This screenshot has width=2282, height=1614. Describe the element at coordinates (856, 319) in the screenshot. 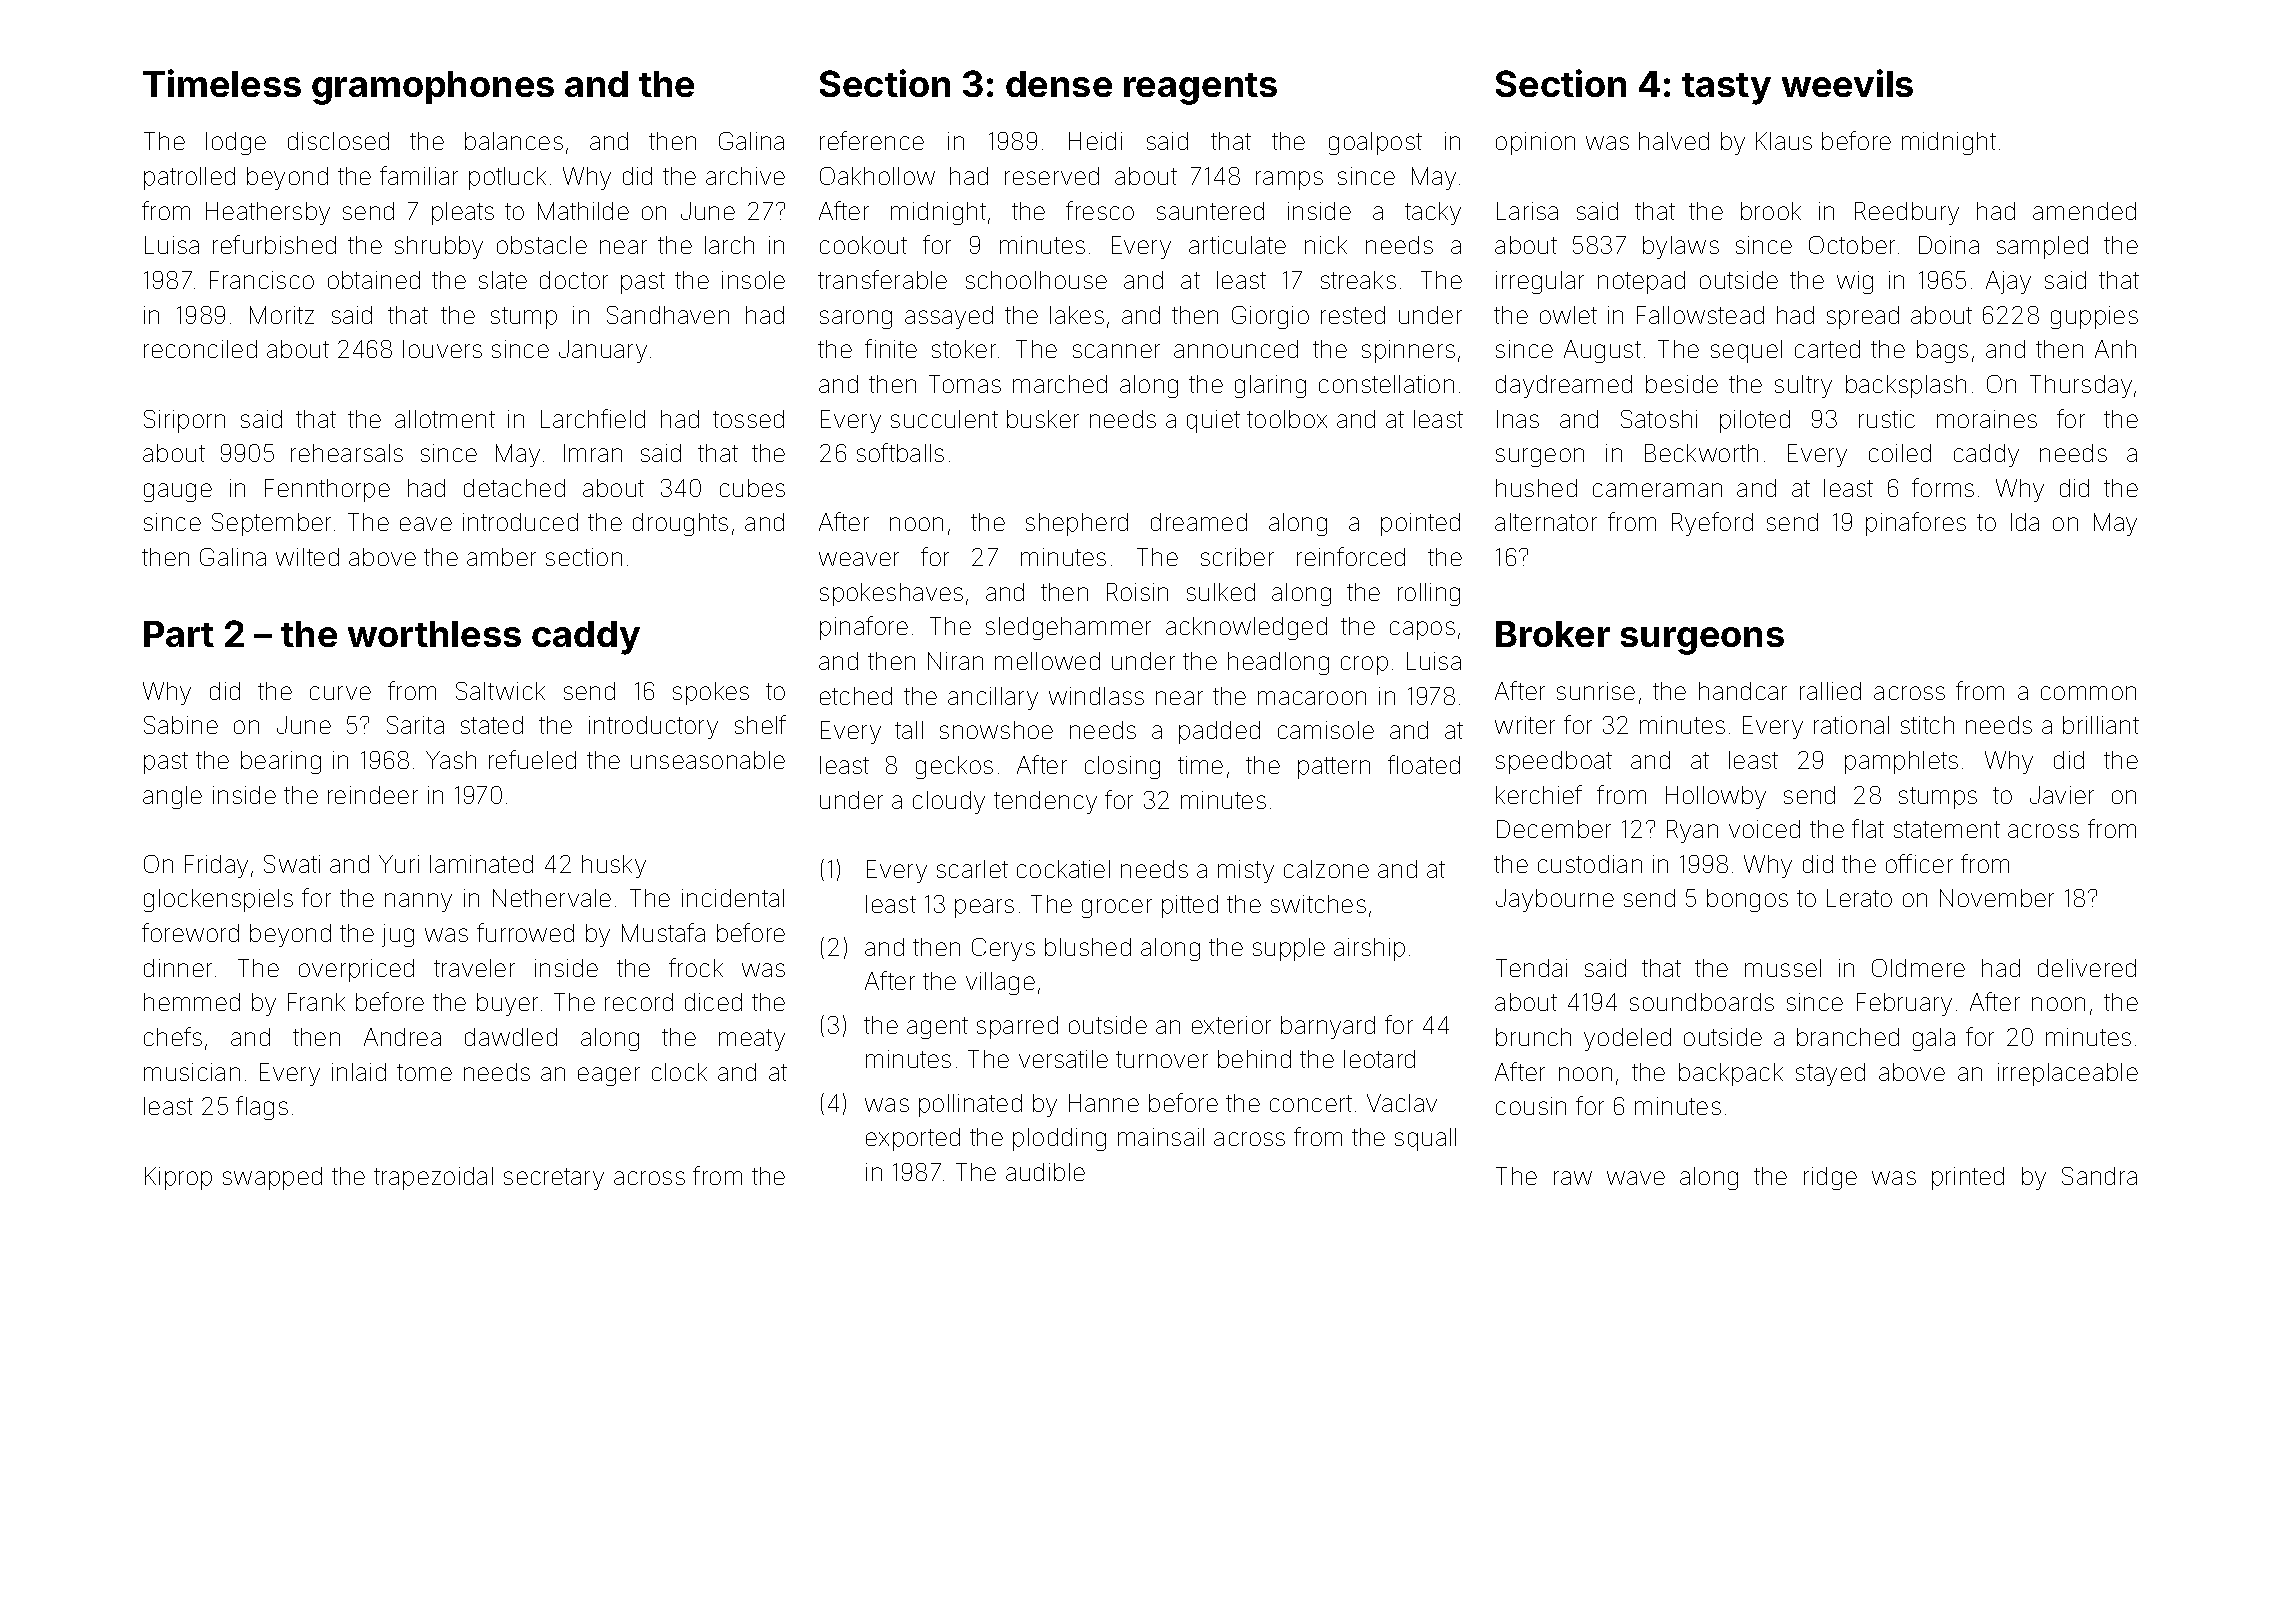

I see `sarong` at that location.
